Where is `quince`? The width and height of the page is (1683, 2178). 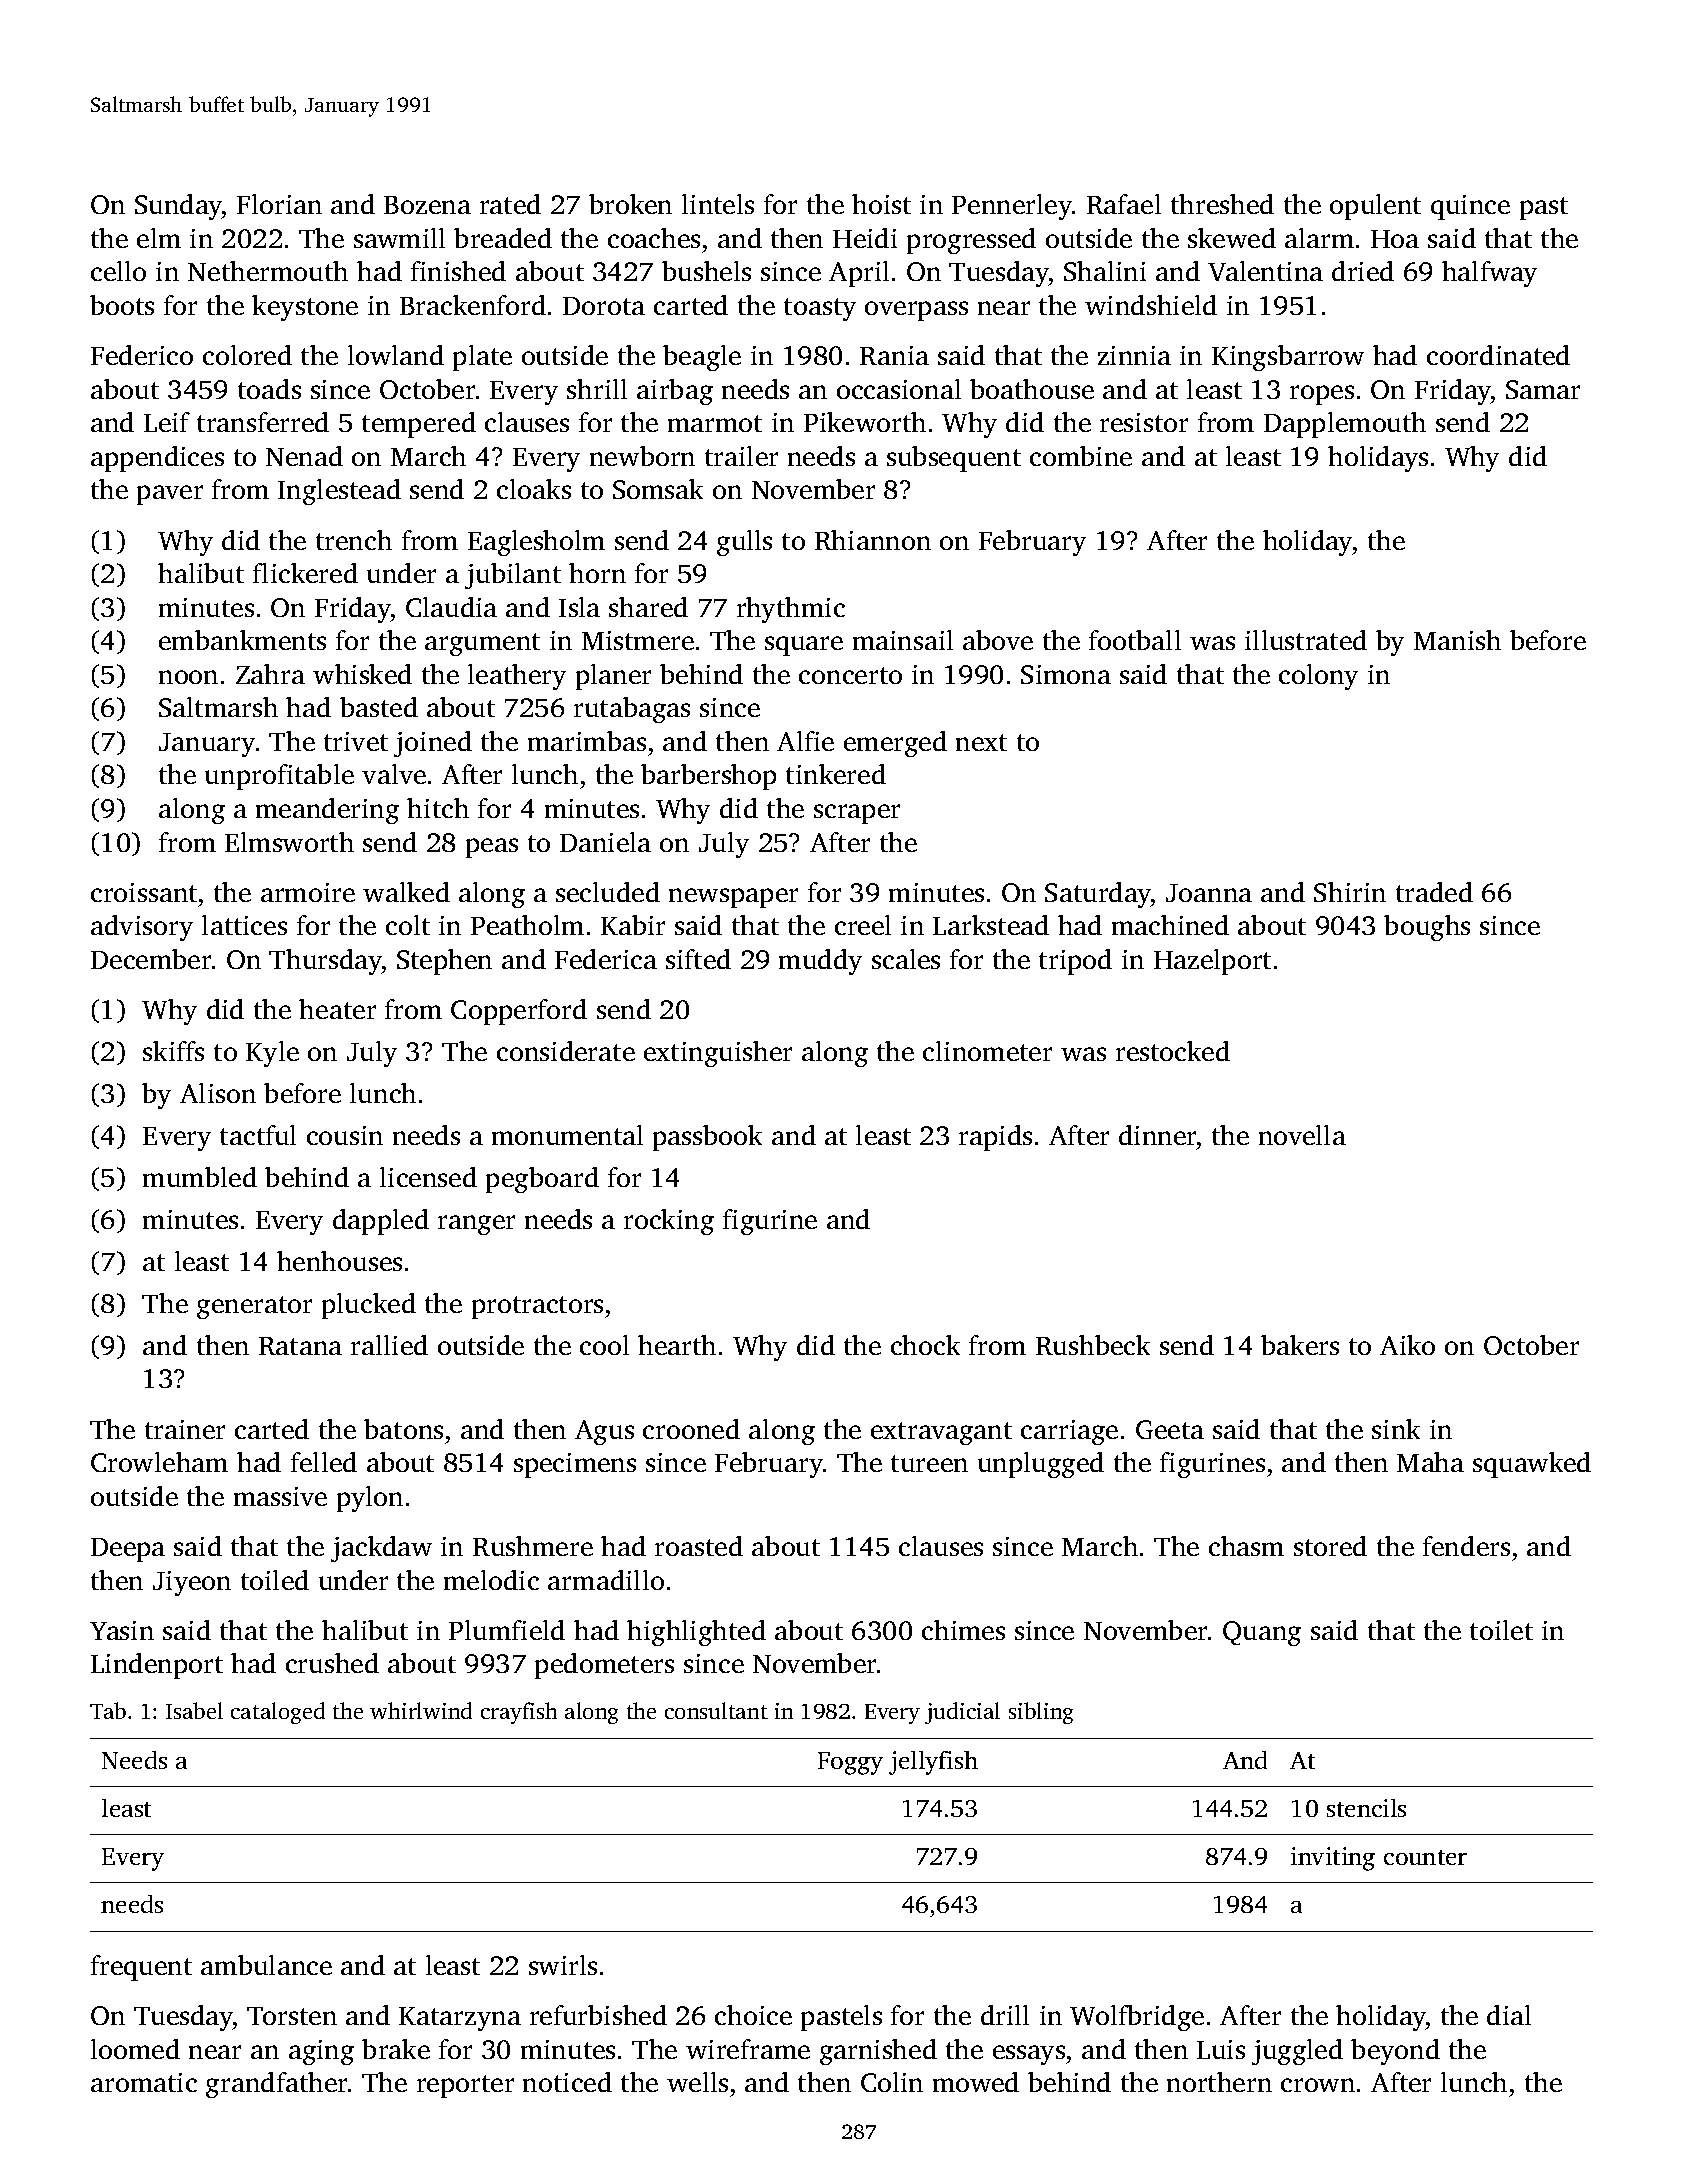
quince is located at coordinates (1470, 207).
